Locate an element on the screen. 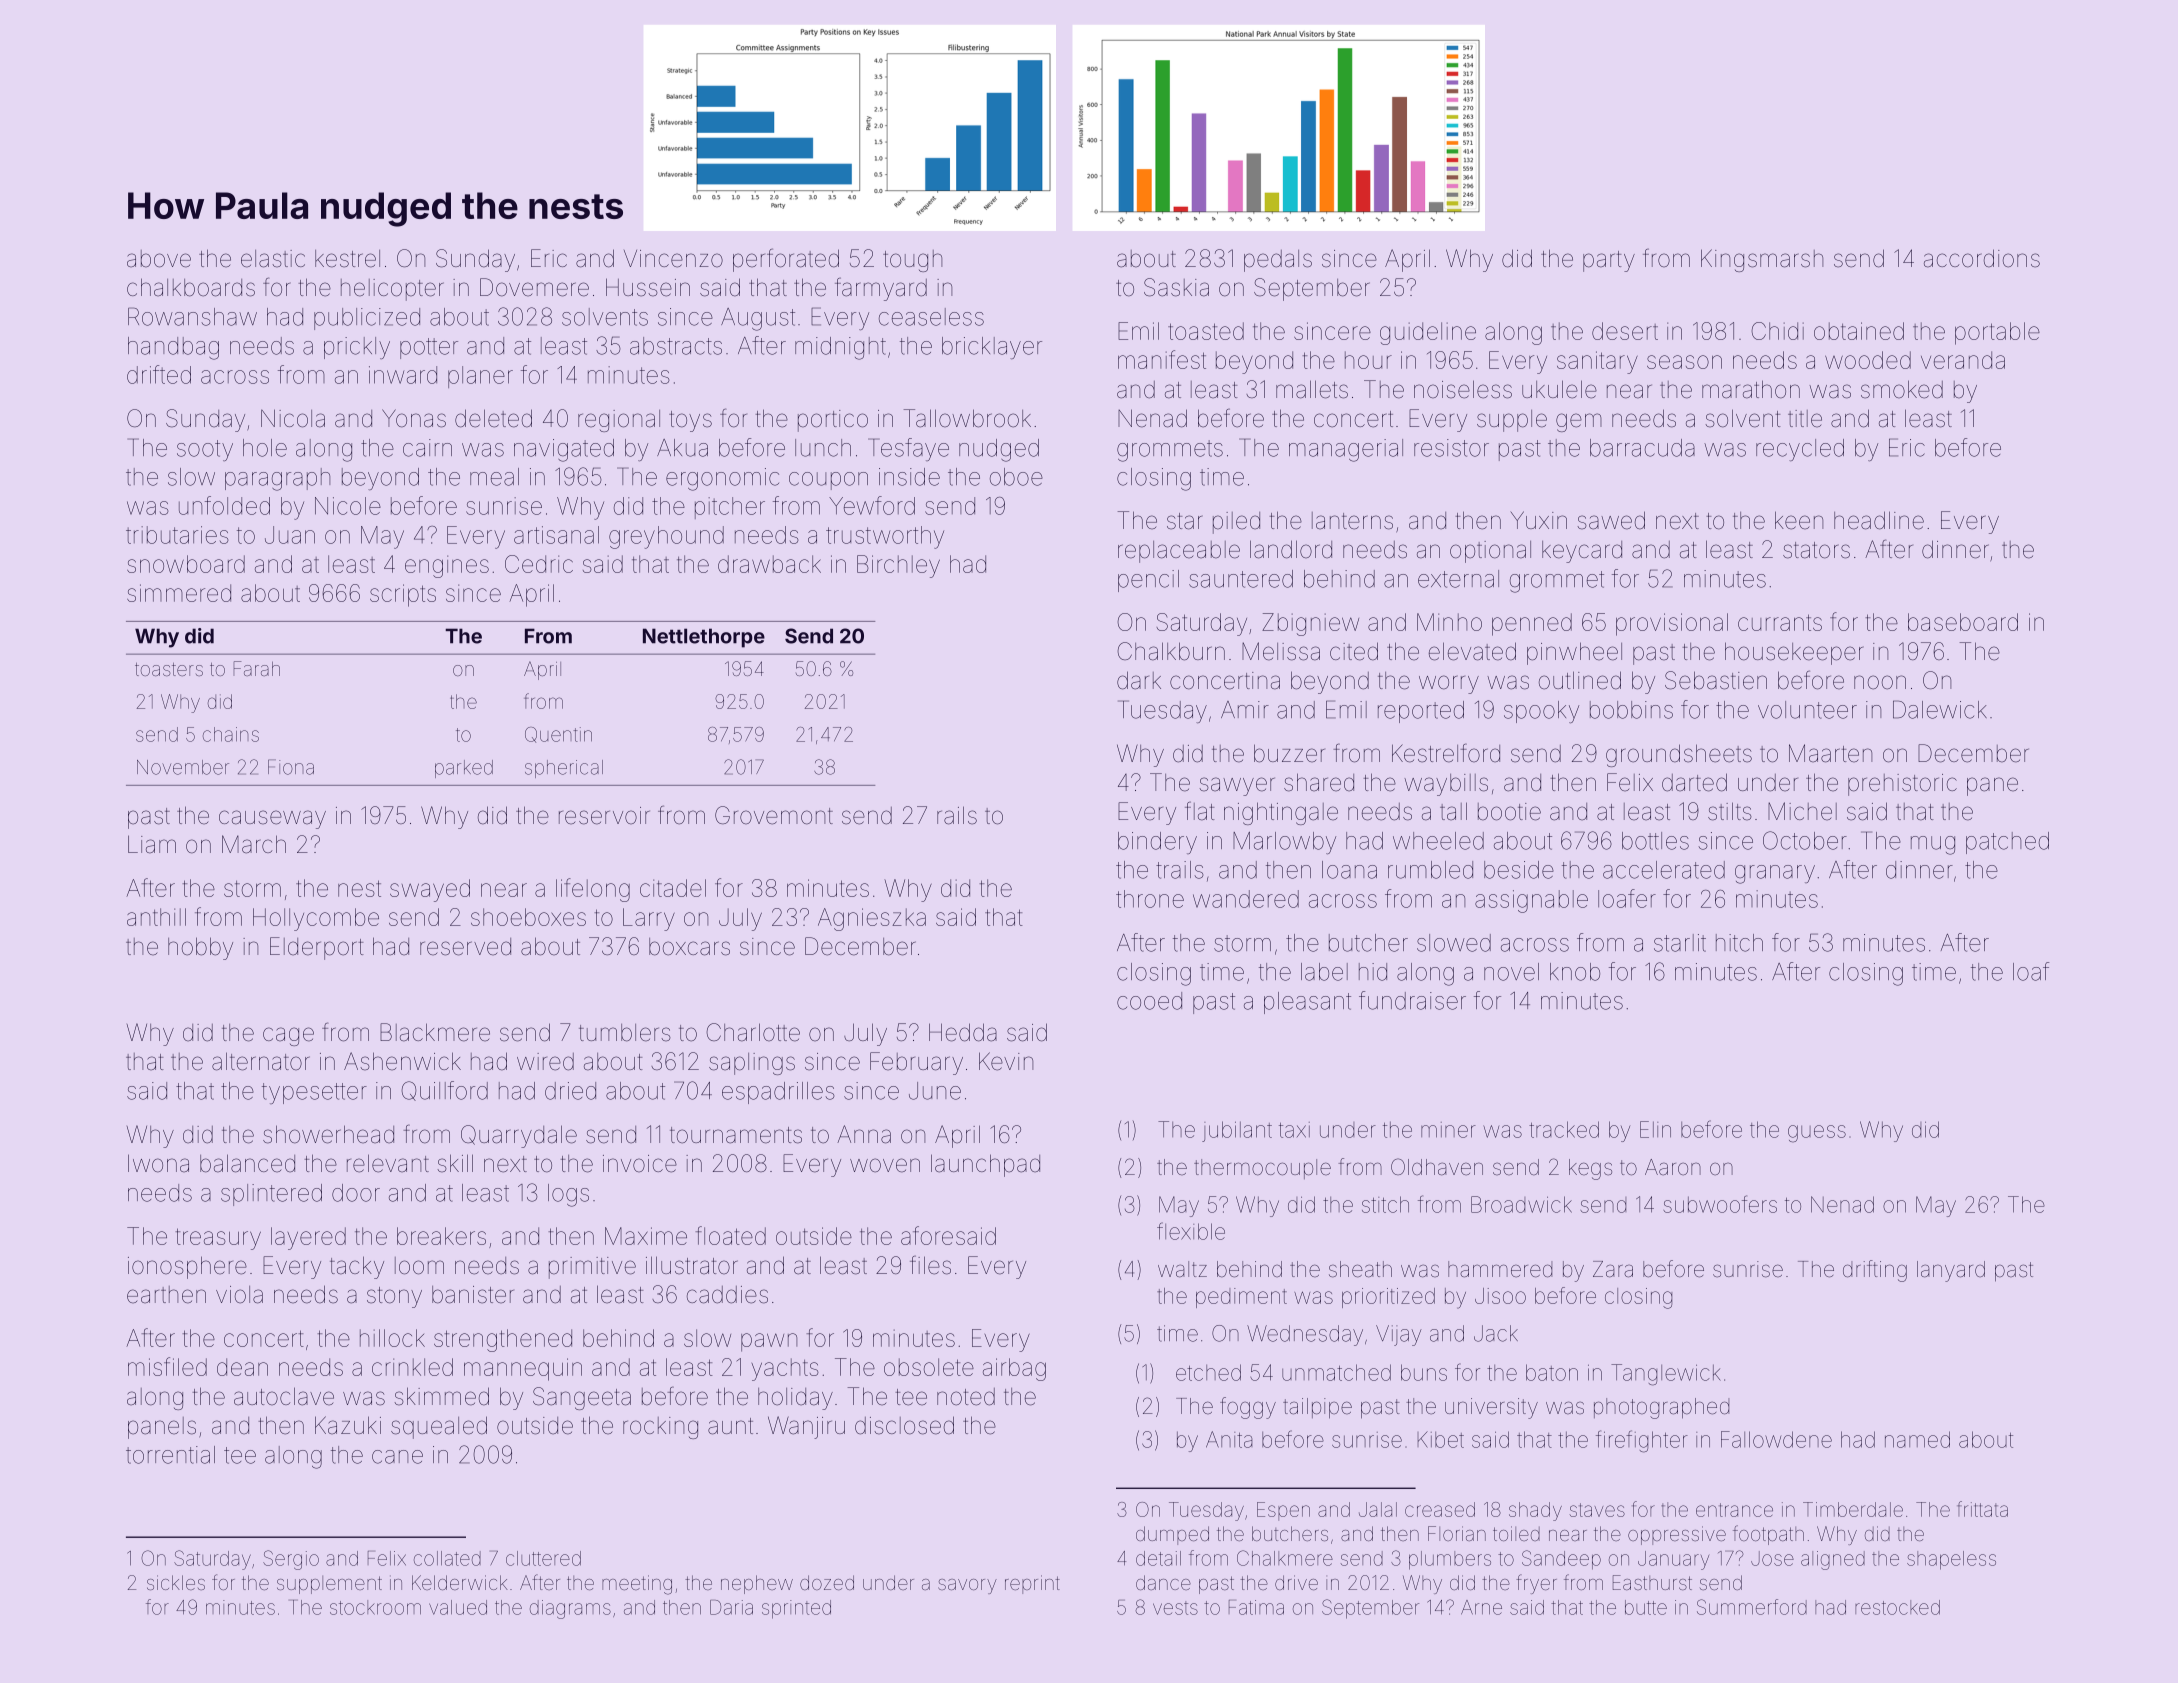  stockroom is located at coordinates (375, 1607).
